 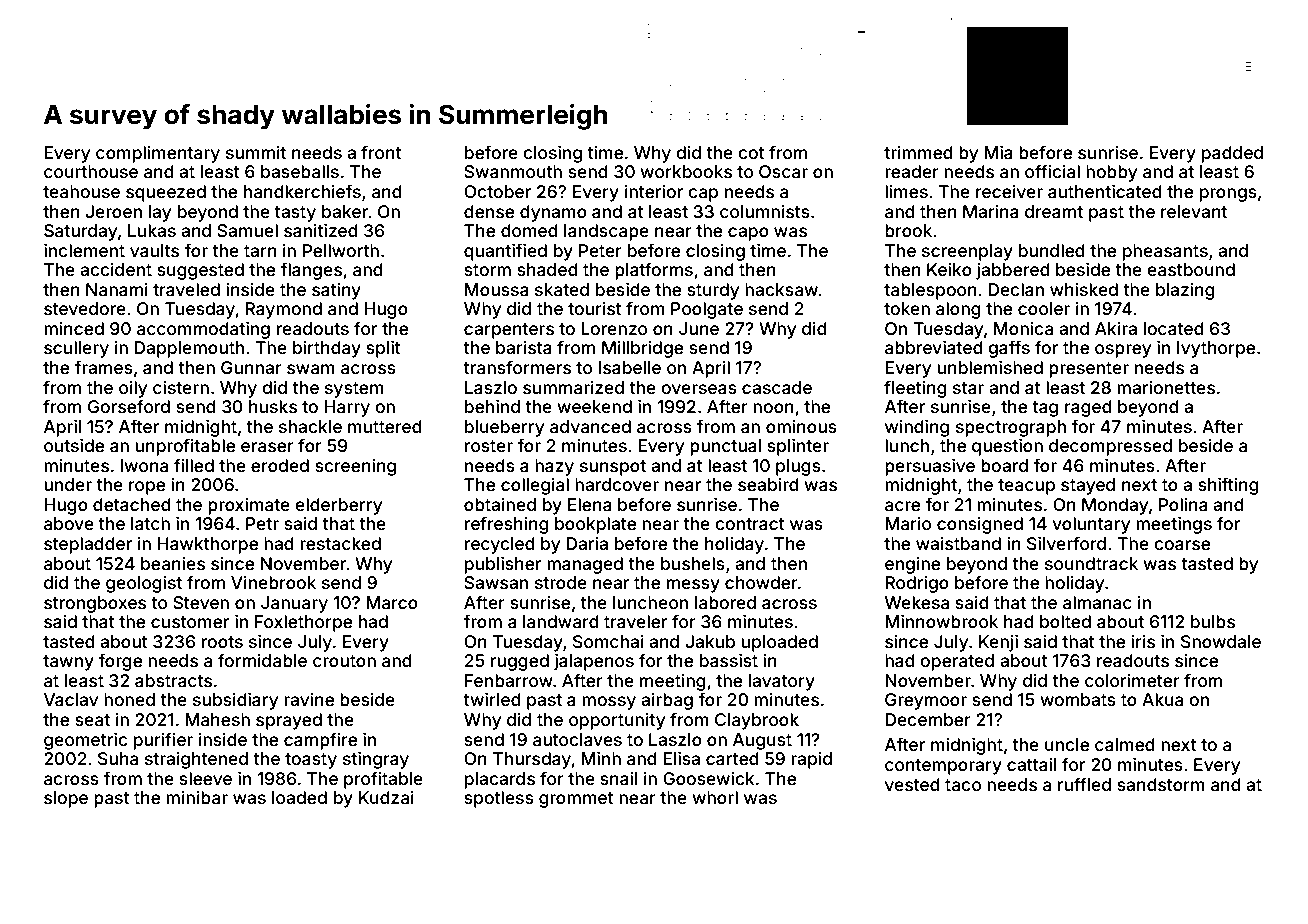 What do you see at coordinates (129, 406) in the screenshot?
I see `Gorseford` at bounding box center [129, 406].
